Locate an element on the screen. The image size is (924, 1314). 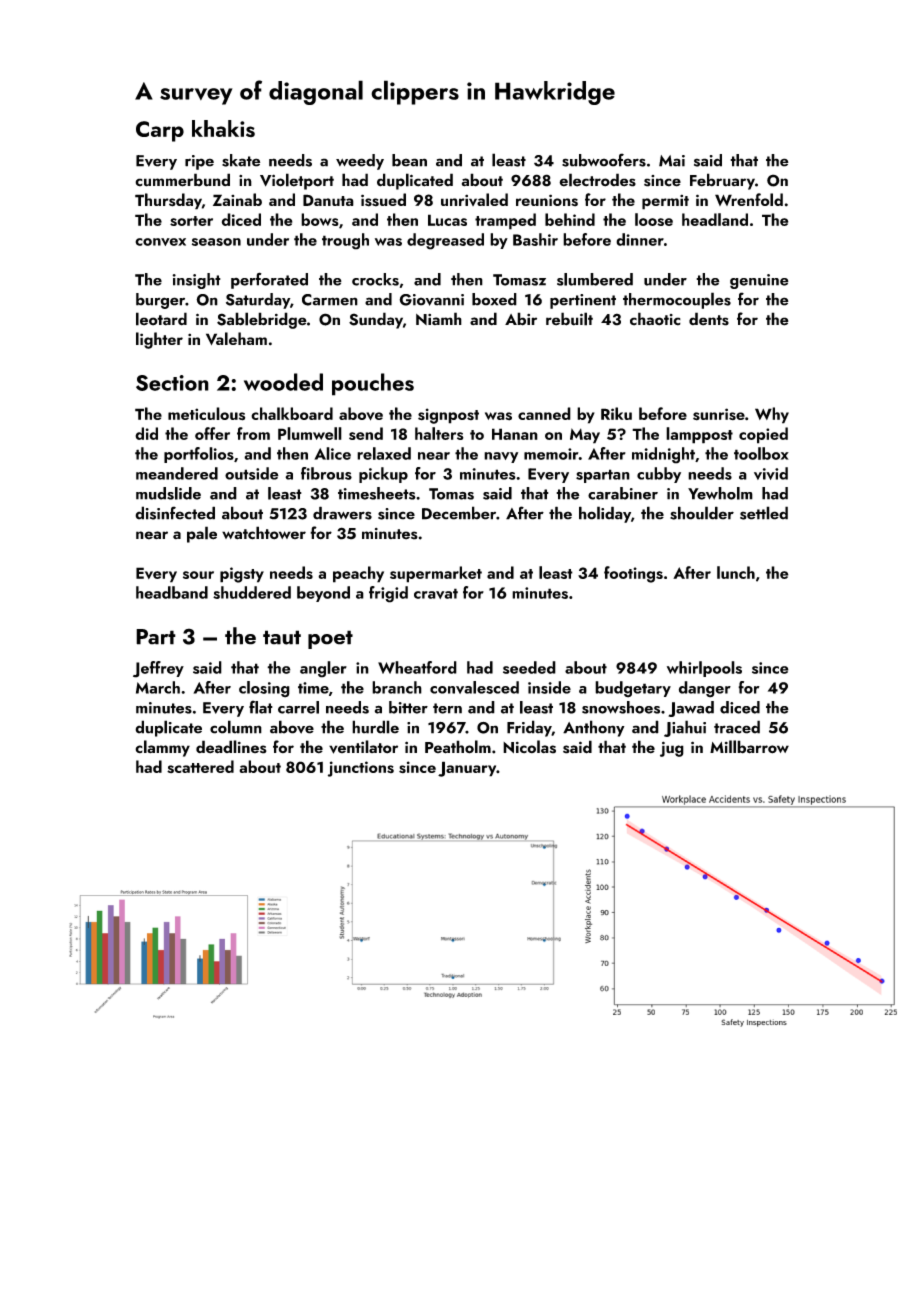
vivid is located at coordinates (771, 473).
